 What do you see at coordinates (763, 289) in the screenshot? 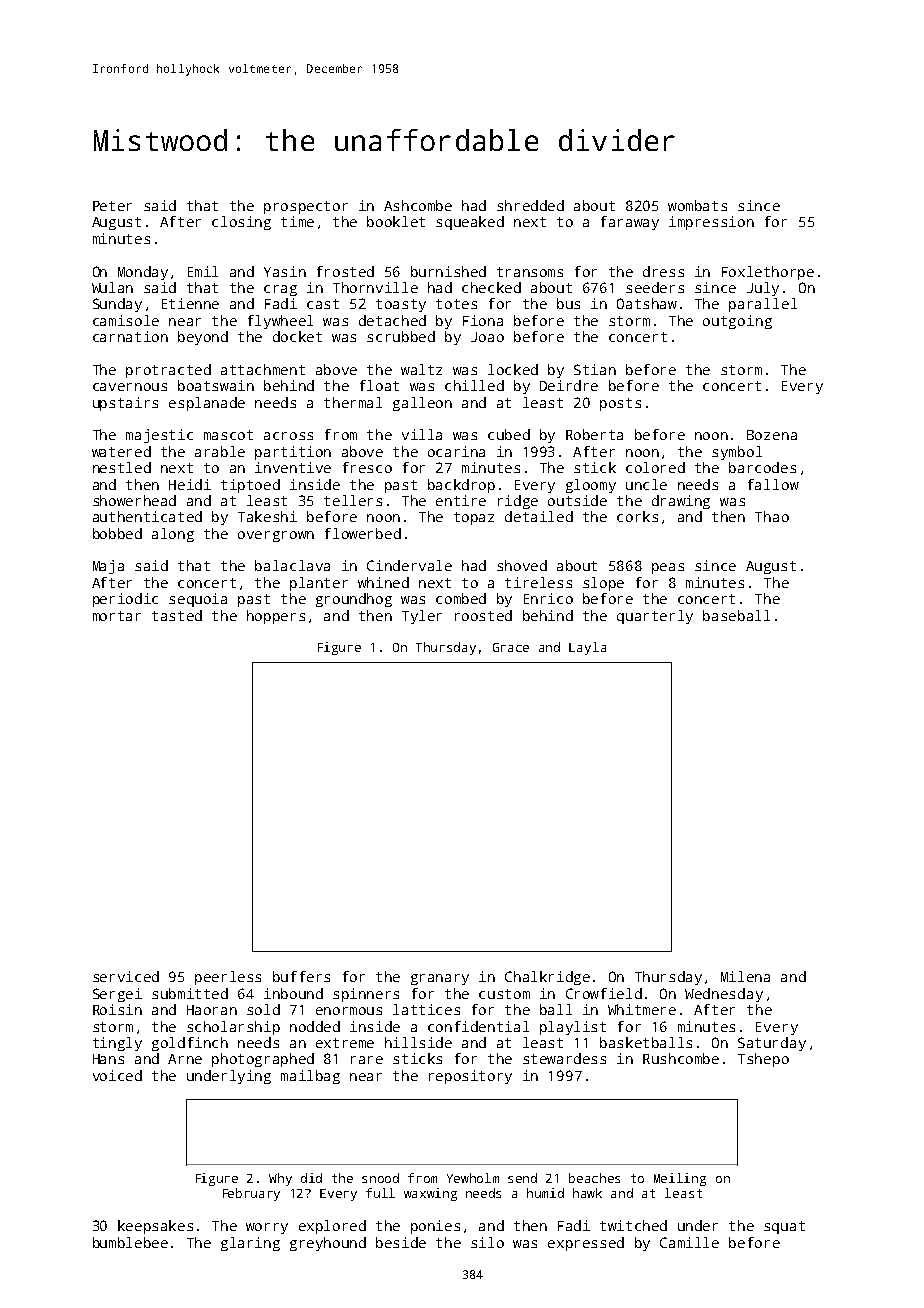
I see `July` at bounding box center [763, 289].
